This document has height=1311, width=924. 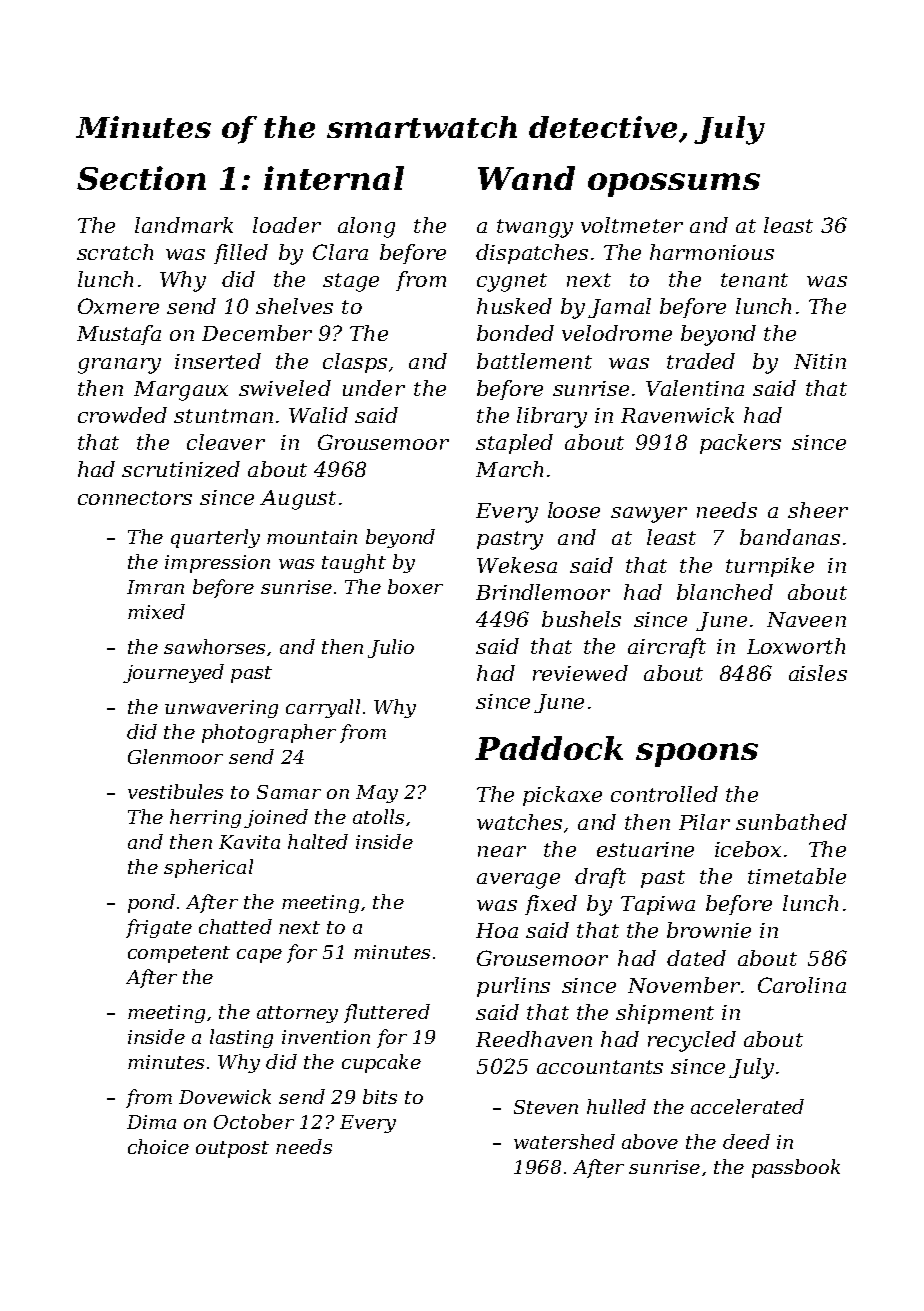 I want to click on watershed, so click(x=564, y=1141).
